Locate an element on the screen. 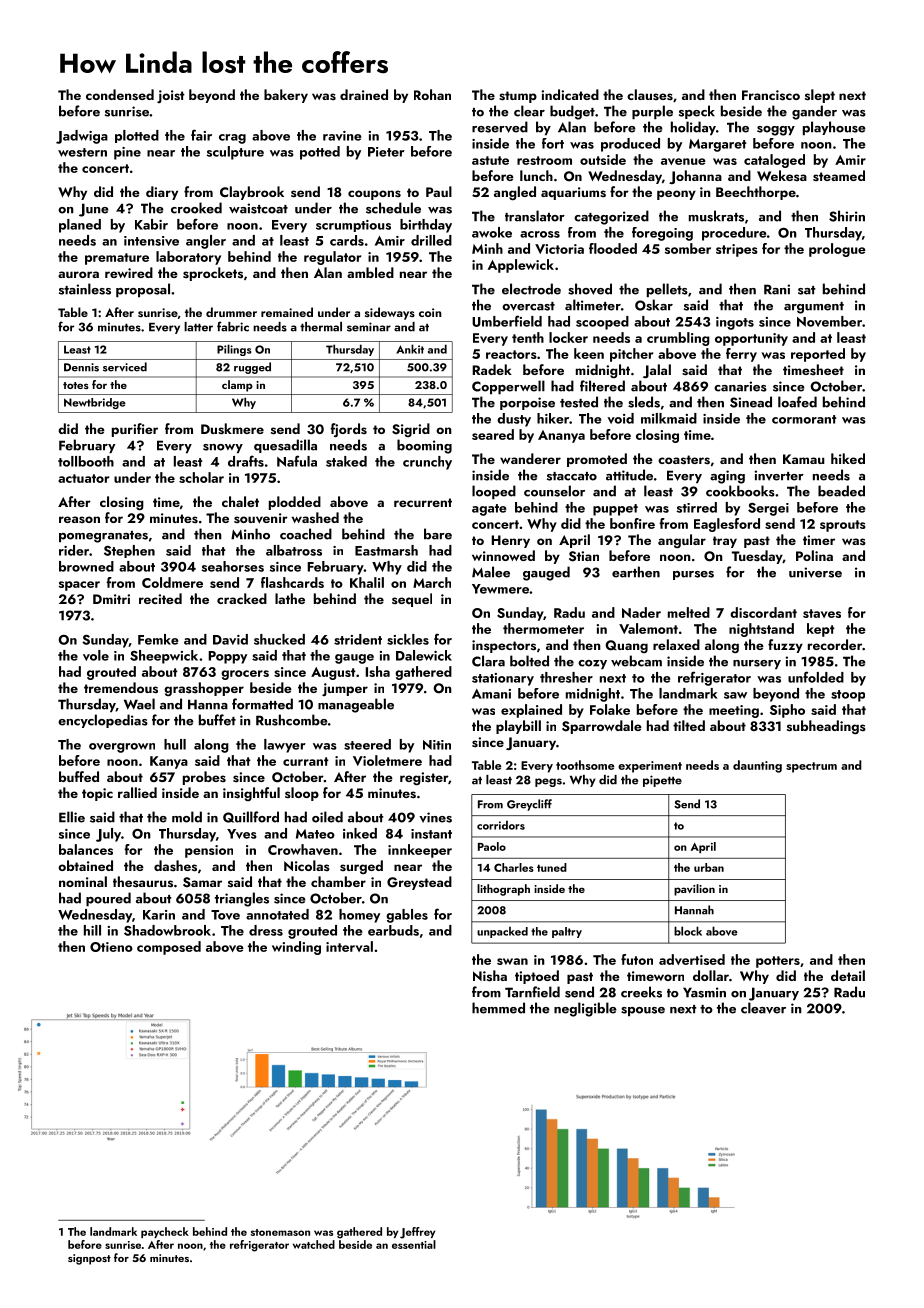 The width and height of the screenshot is (924, 1308). winding is located at coordinates (296, 948).
